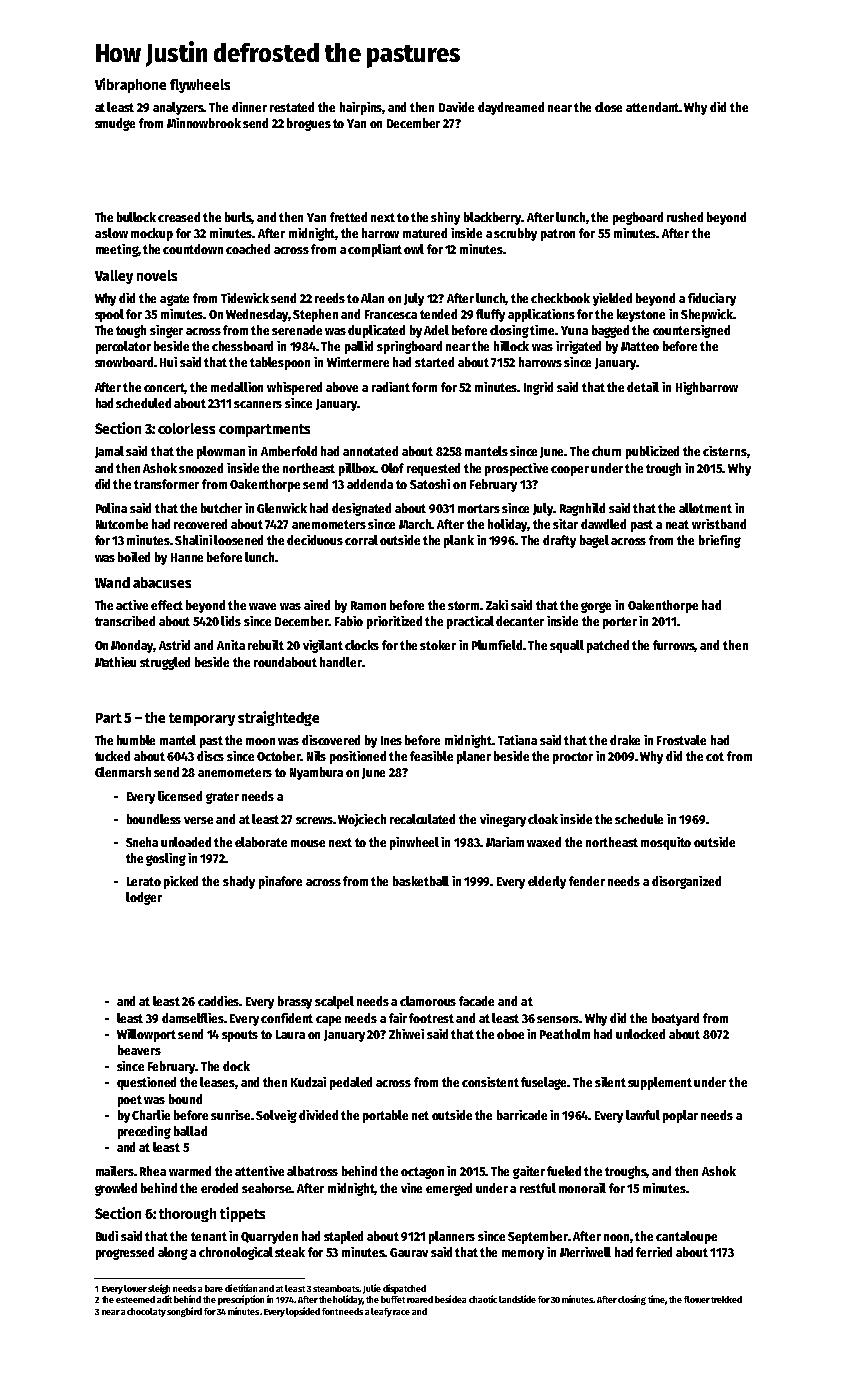  Describe the element at coordinates (385, 1116) in the screenshot. I see `portable` at that location.
